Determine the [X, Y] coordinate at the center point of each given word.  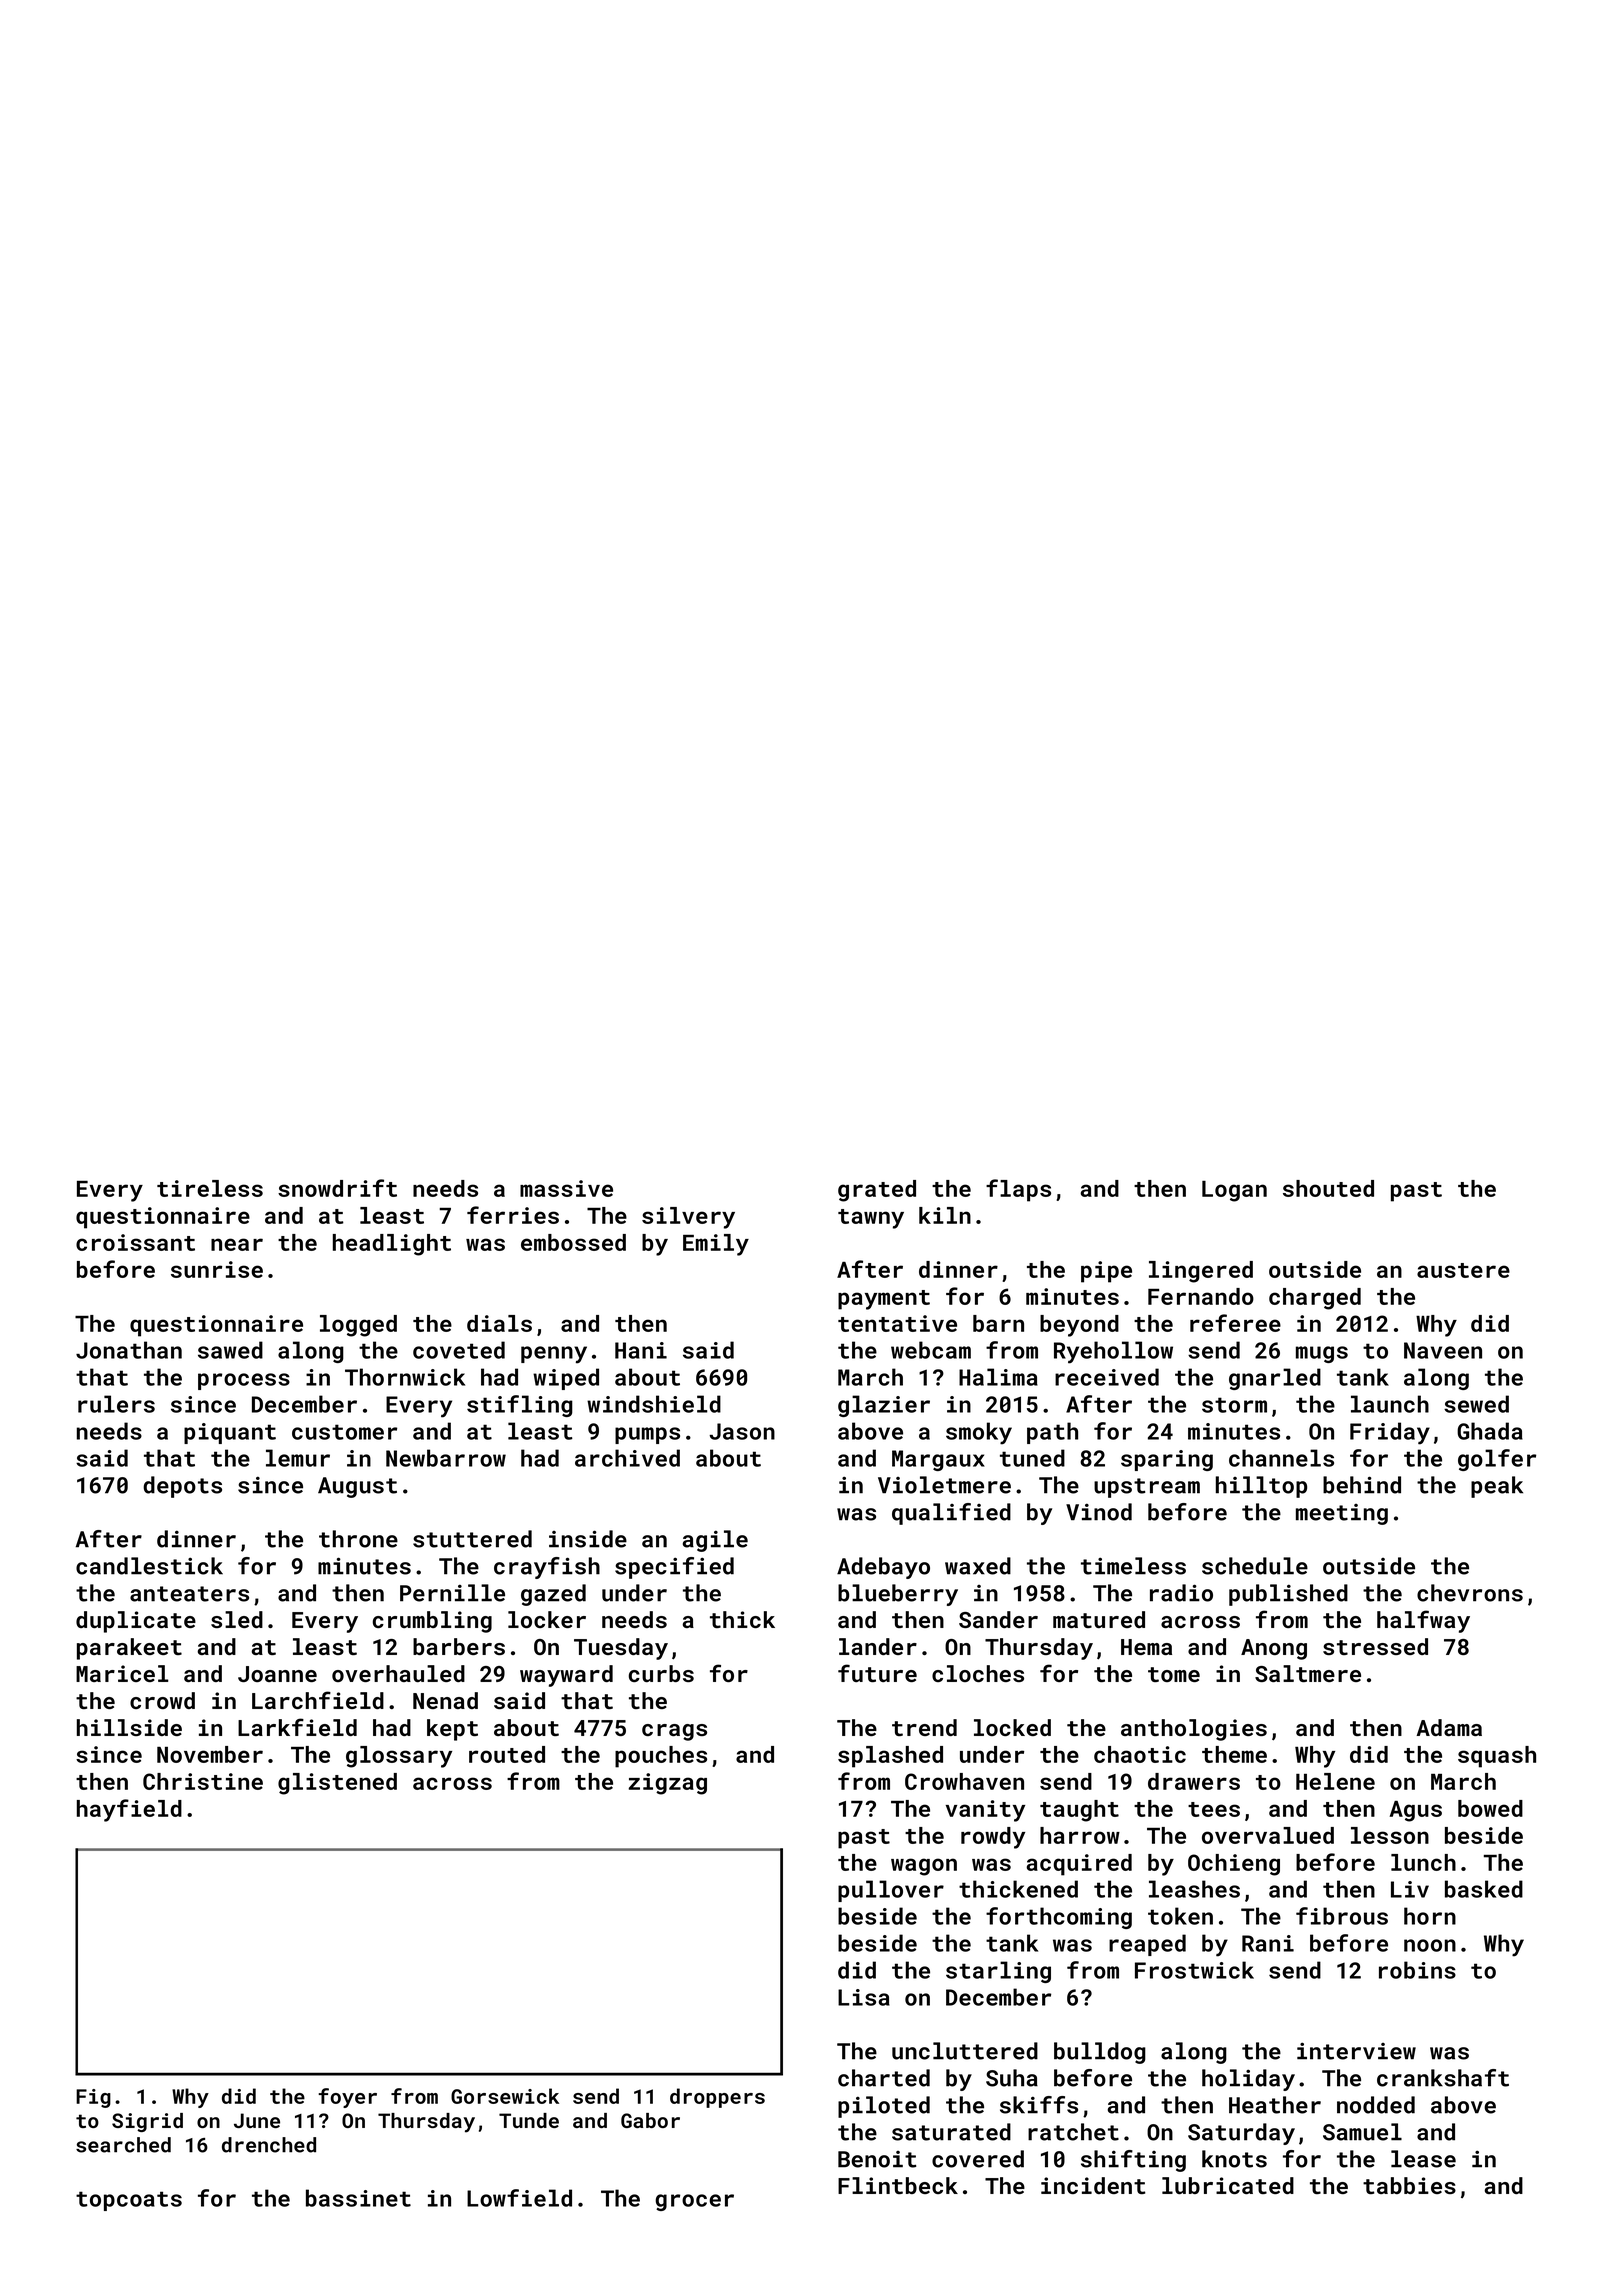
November [210, 1754]
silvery [688, 1218]
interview [1356, 2051]
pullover [891, 1891]
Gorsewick [505, 2096]
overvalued [1268, 1835]
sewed [1476, 1404]
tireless [210, 1188]
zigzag [668, 1784]
